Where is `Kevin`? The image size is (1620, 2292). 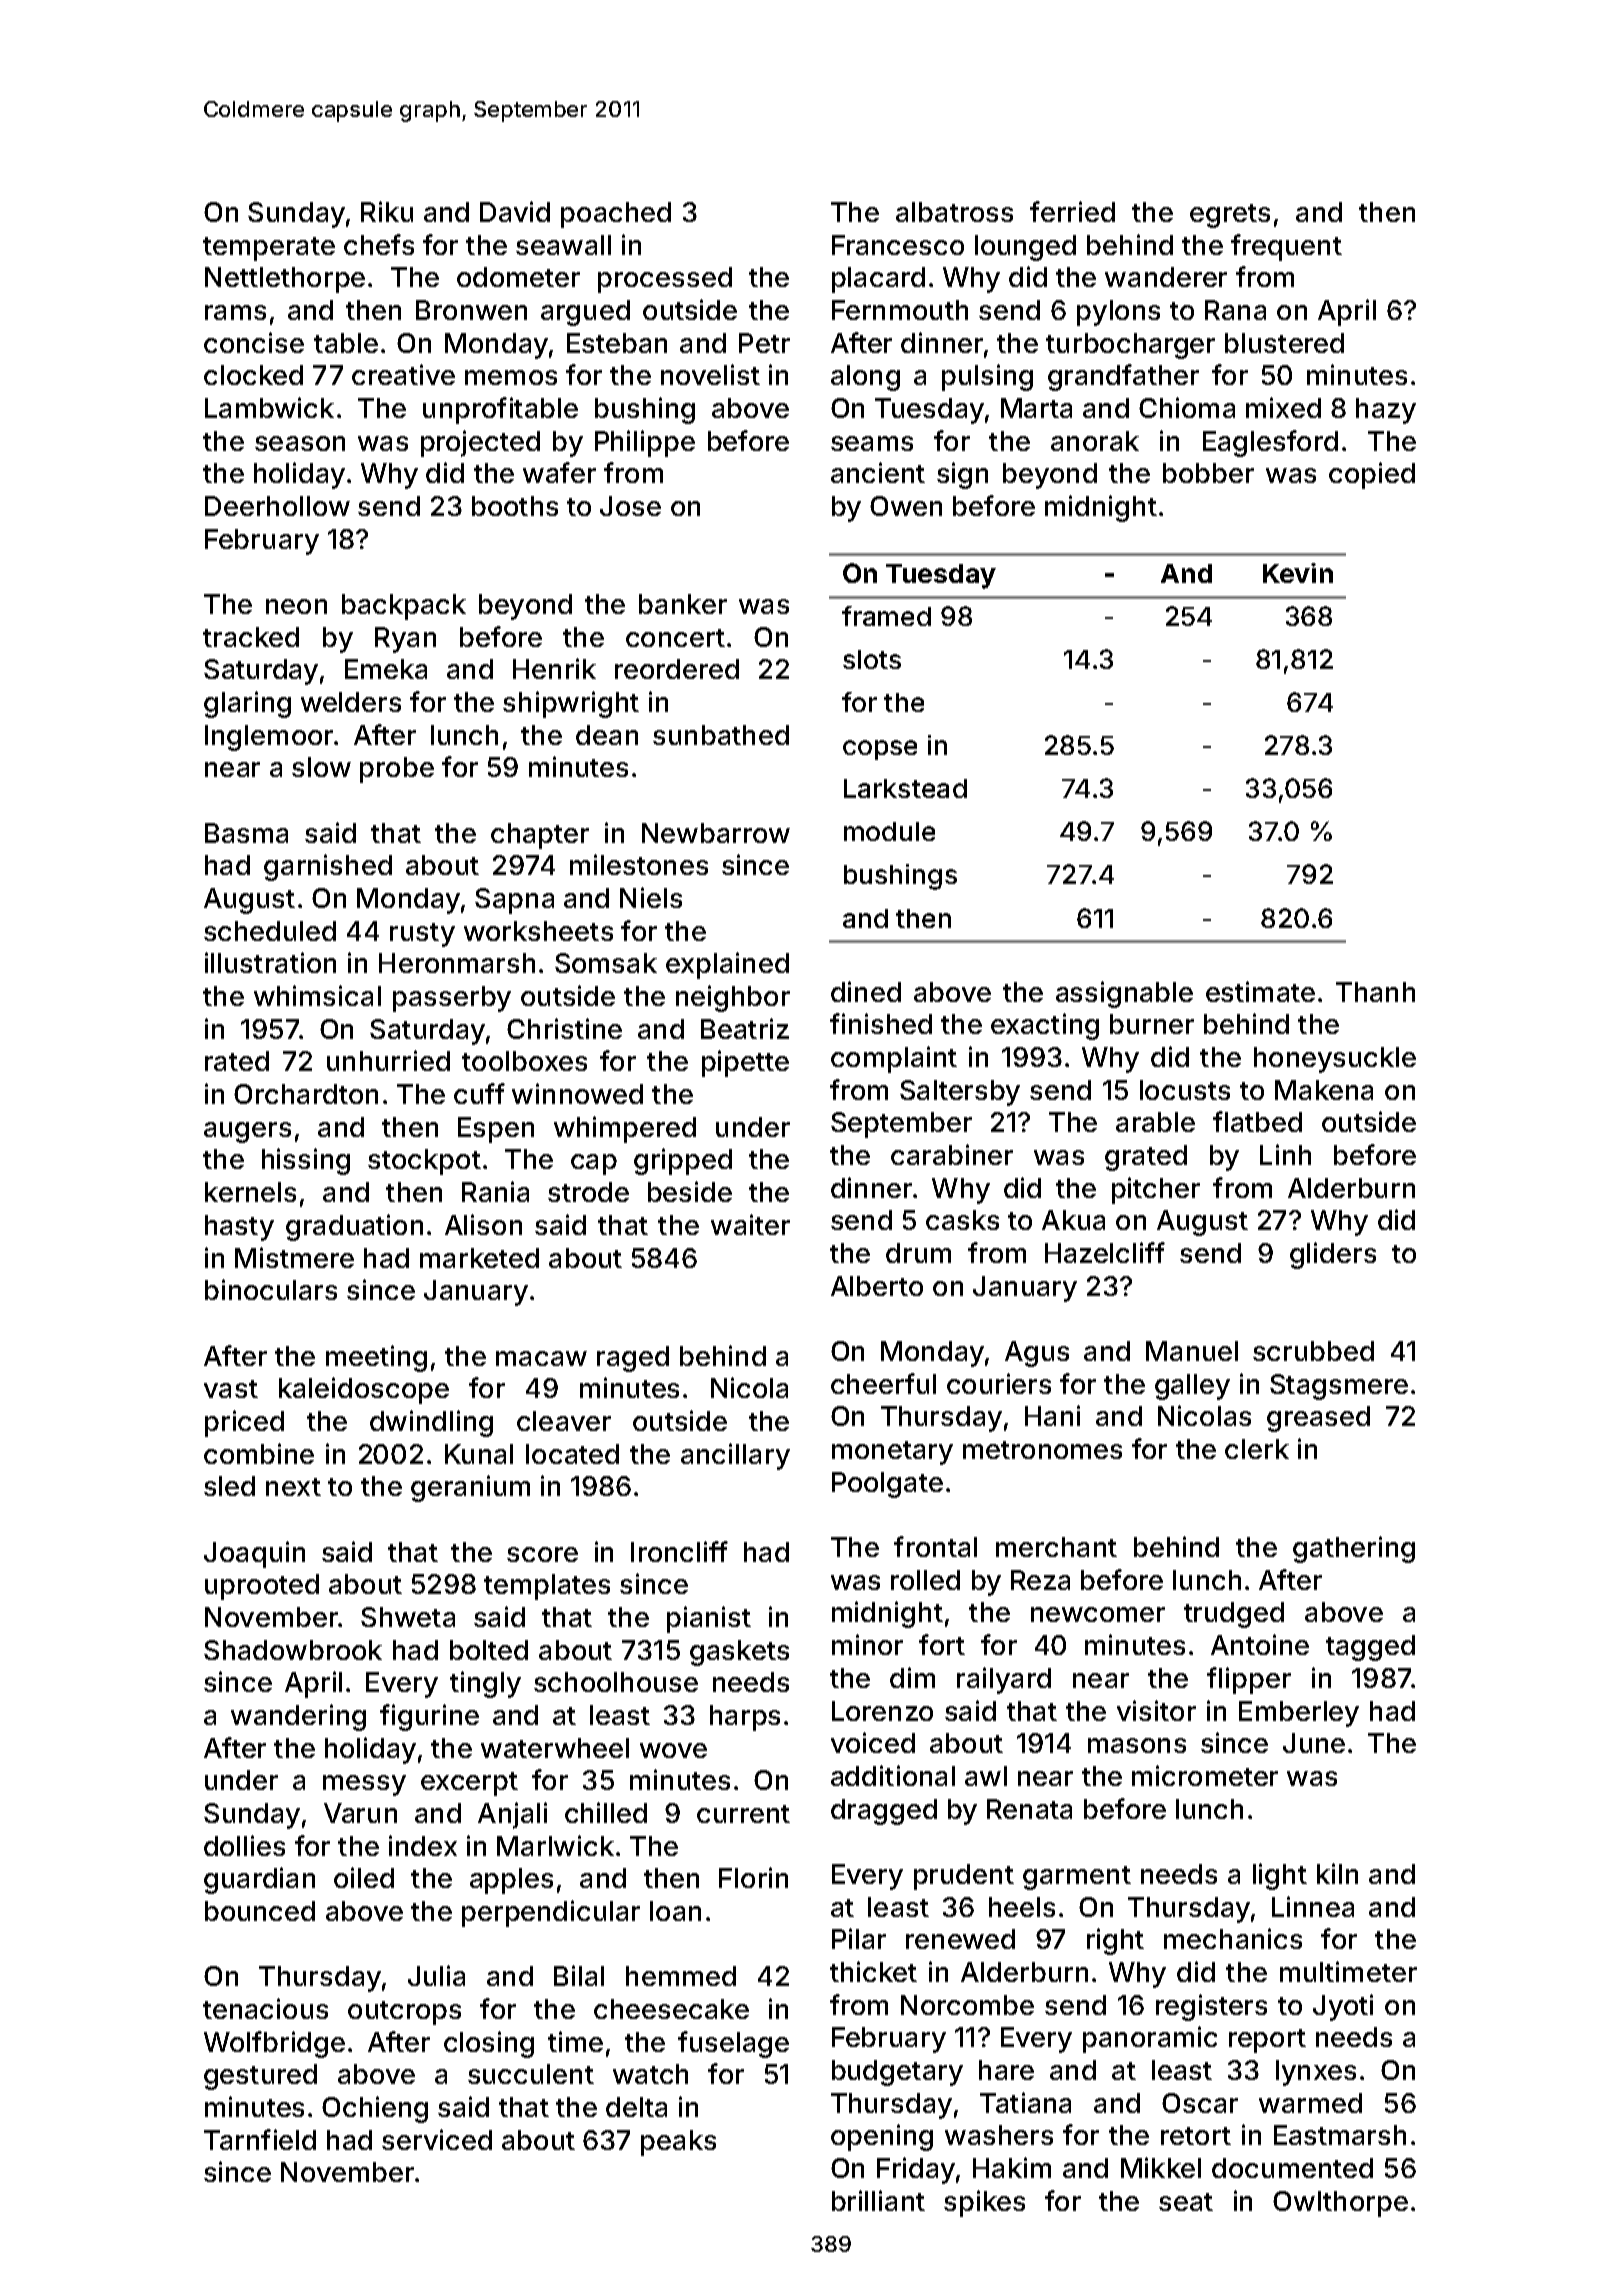
Kevin is located at coordinates (1298, 573).
